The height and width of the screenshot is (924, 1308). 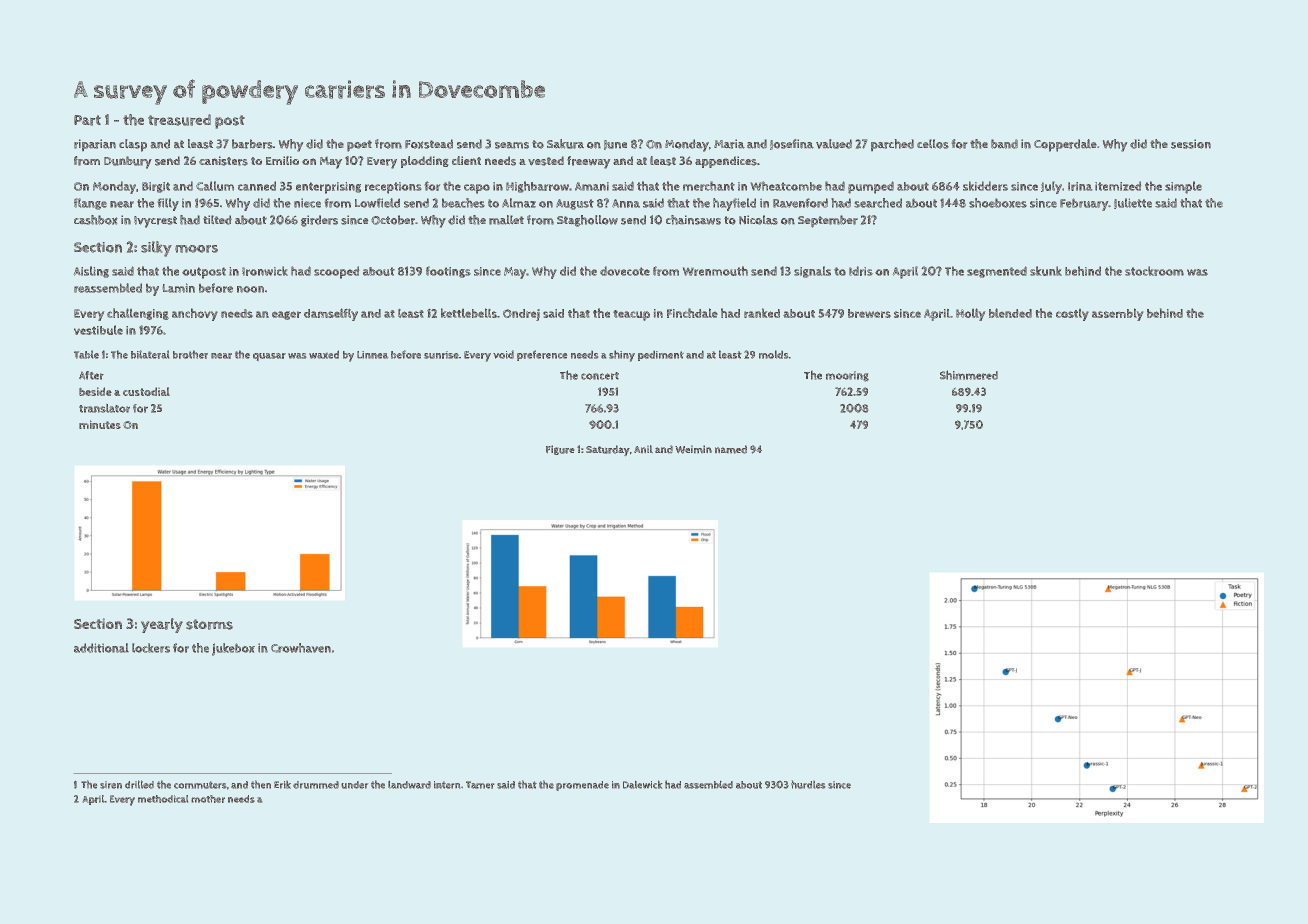 What do you see at coordinates (643, 784) in the screenshot?
I see `Dalewick` at bounding box center [643, 784].
